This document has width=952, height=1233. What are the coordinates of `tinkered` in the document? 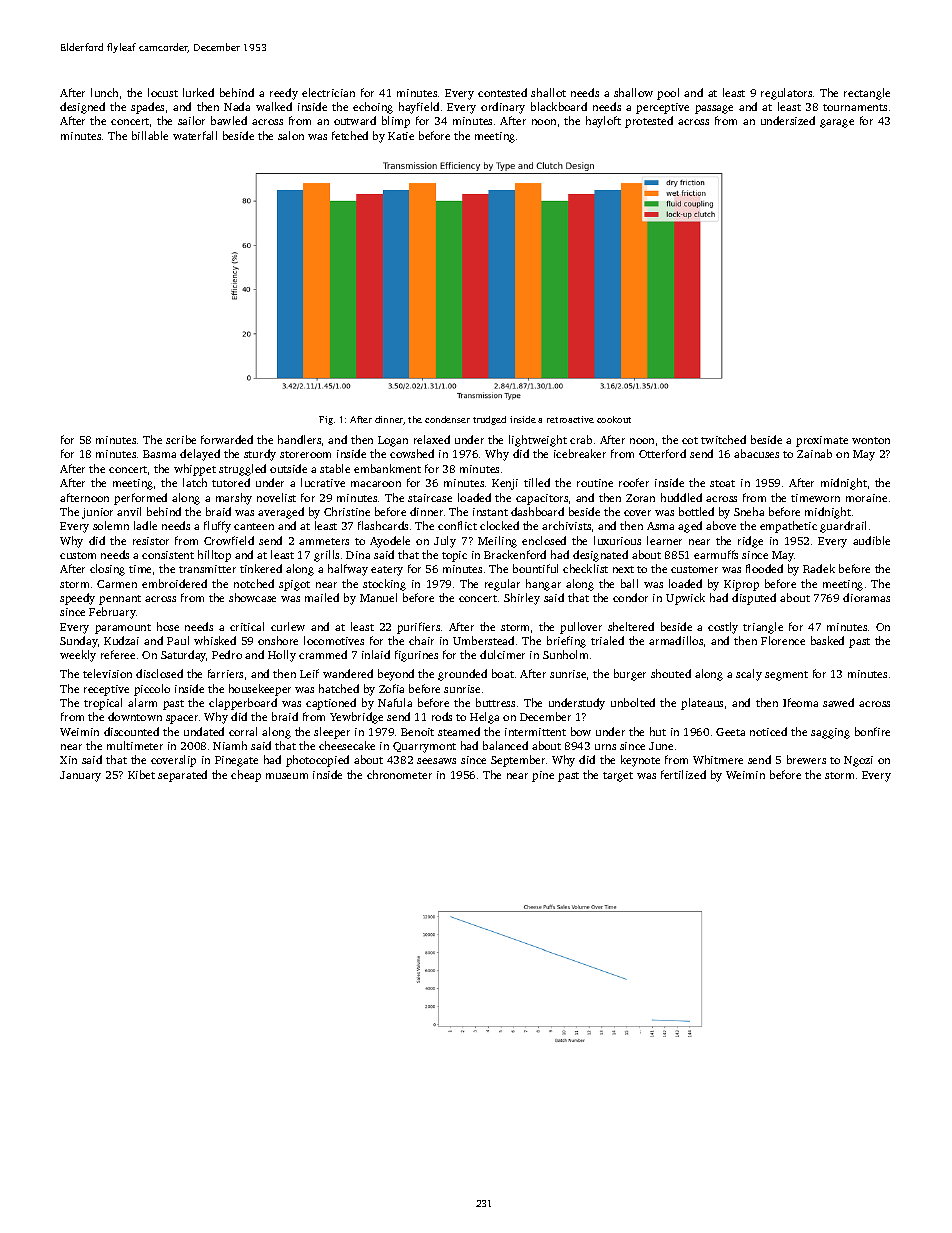 It's located at (261, 568).
